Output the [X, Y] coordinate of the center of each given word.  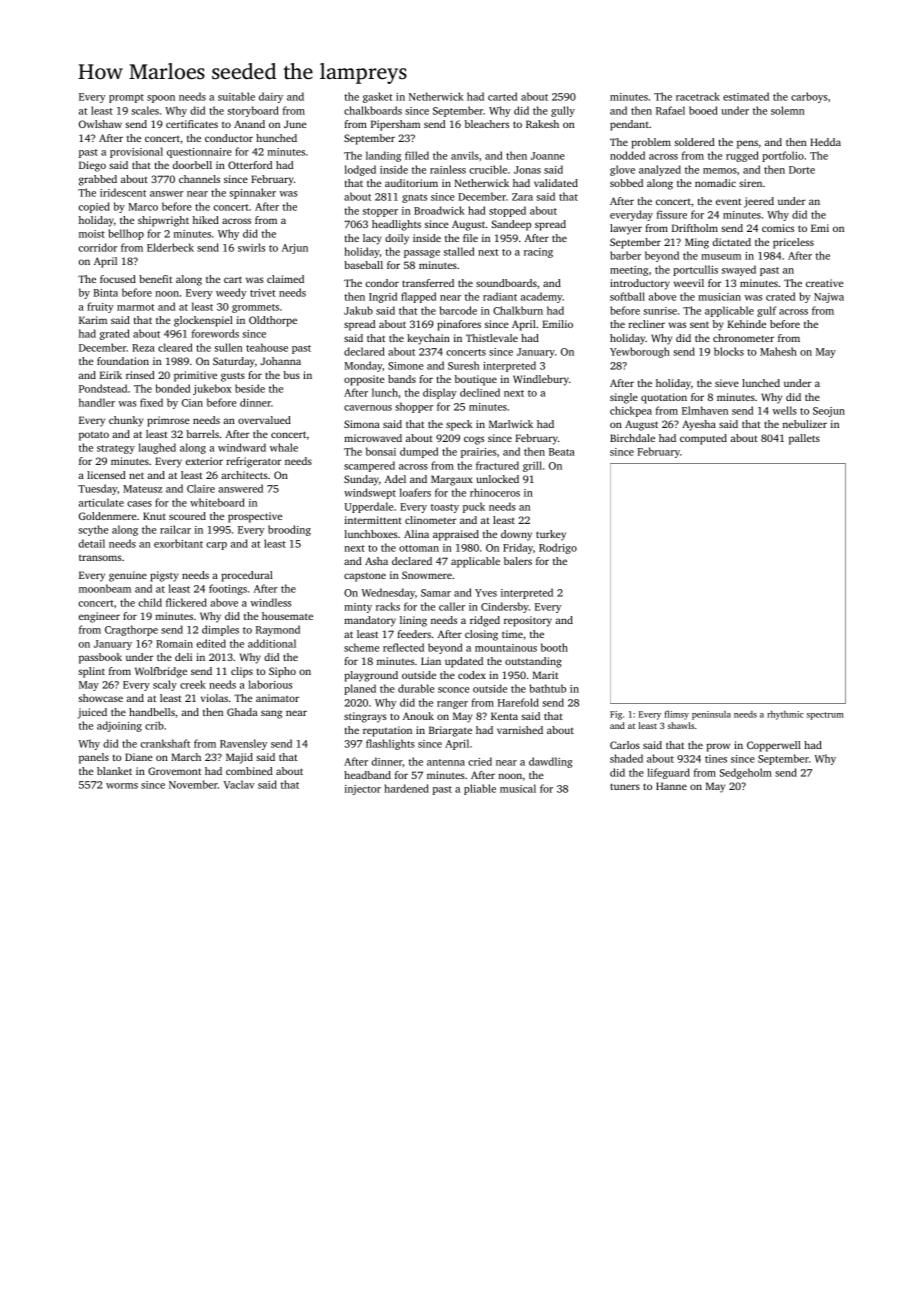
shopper [414, 407]
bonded [173, 388]
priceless [793, 243]
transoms [100, 558]
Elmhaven [705, 410]
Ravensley [243, 744]
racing [538, 253]
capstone [365, 577]
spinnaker [252, 193]
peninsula [711, 715]
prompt [126, 98]
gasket [378, 97]
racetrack [698, 96]
